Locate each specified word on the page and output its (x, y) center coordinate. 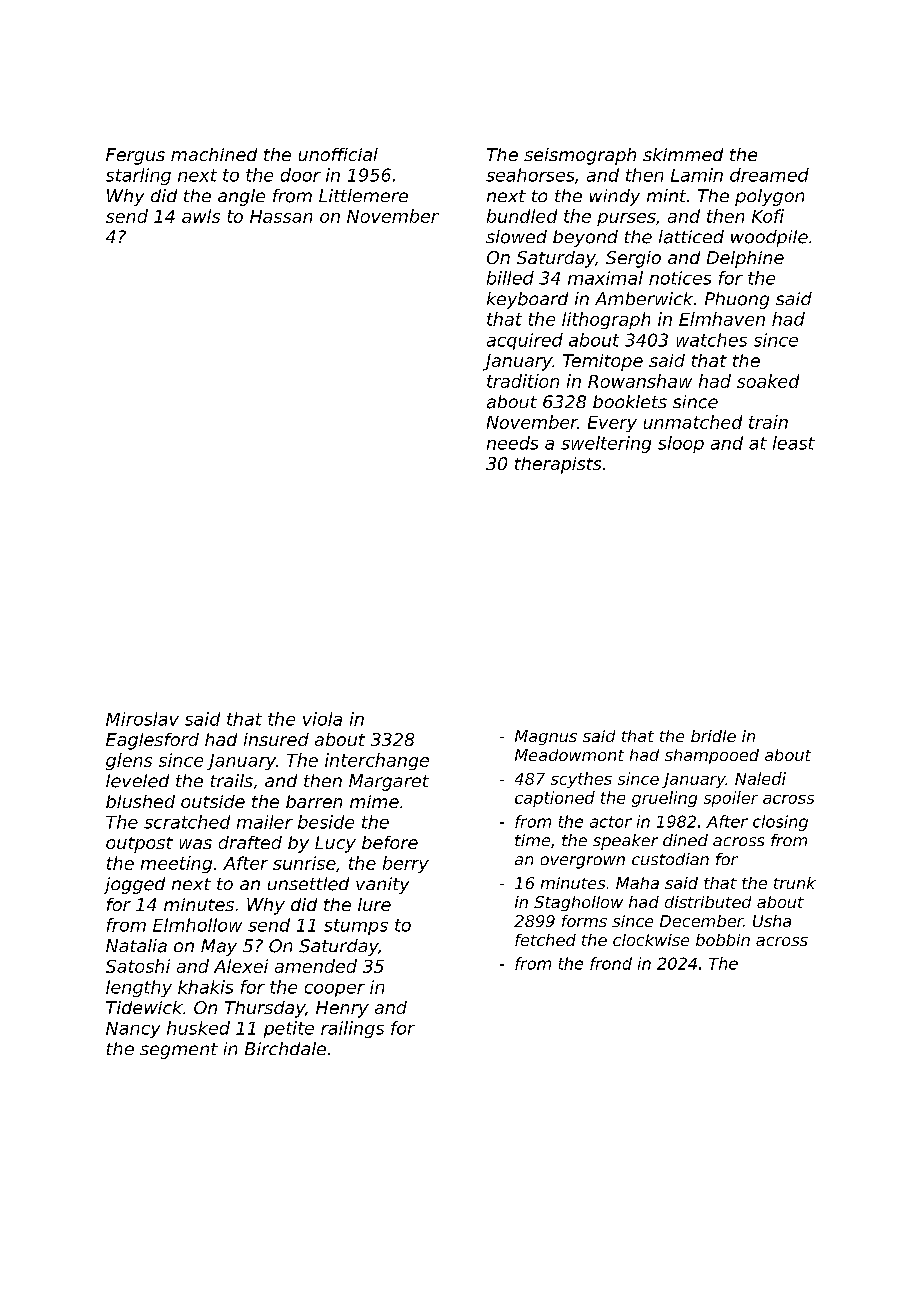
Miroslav (142, 719)
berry (406, 864)
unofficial (338, 154)
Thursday (265, 1009)
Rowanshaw (640, 381)
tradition (523, 381)
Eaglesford (152, 741)
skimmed (683, 154)
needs (512, 443)
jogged (134, 885)
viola (322, 719)
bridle (713, 736)
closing (780, 823)
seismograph (580, 156)
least (794, 443)
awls (201, 216)
